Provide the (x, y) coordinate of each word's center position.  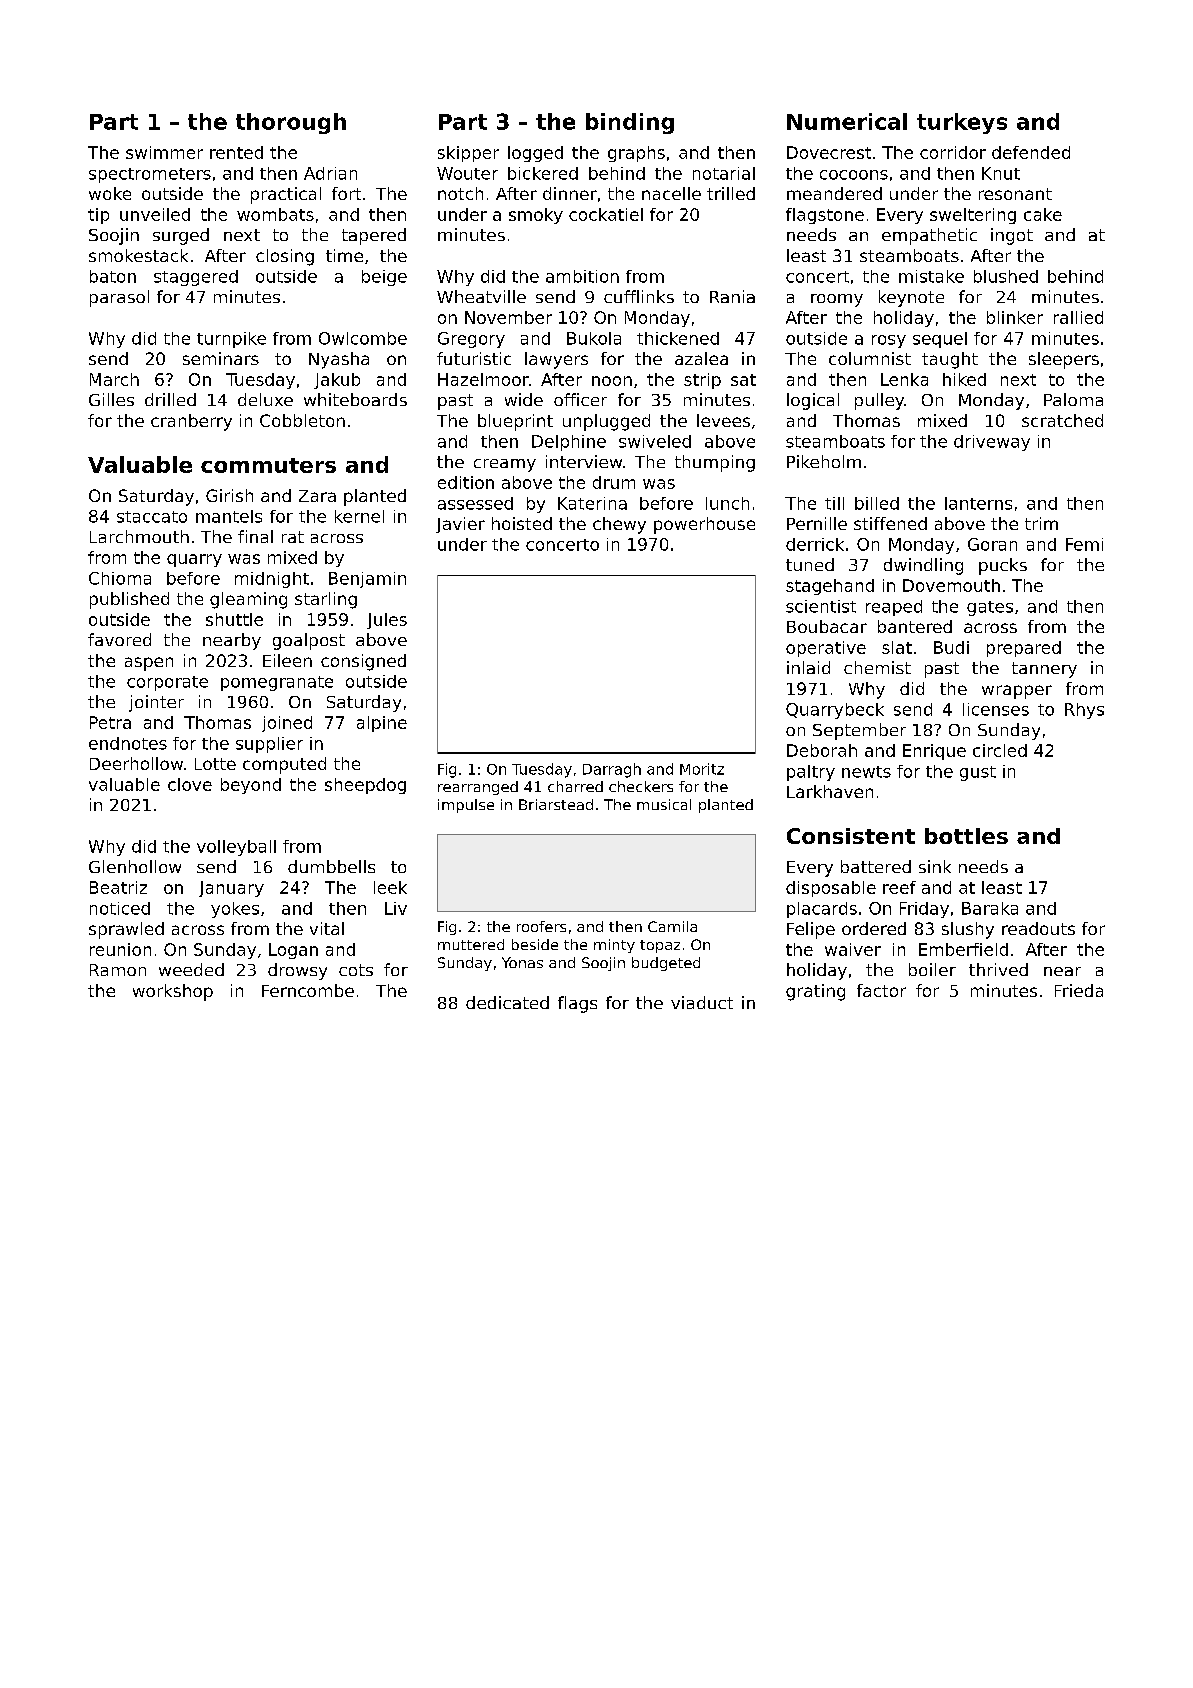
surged (181, 236)
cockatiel (606, 214)
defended (1031, 152)
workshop (173, 992)
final (255, 536)
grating (815, 992)
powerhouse (704, 525)
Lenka (904, 379)
